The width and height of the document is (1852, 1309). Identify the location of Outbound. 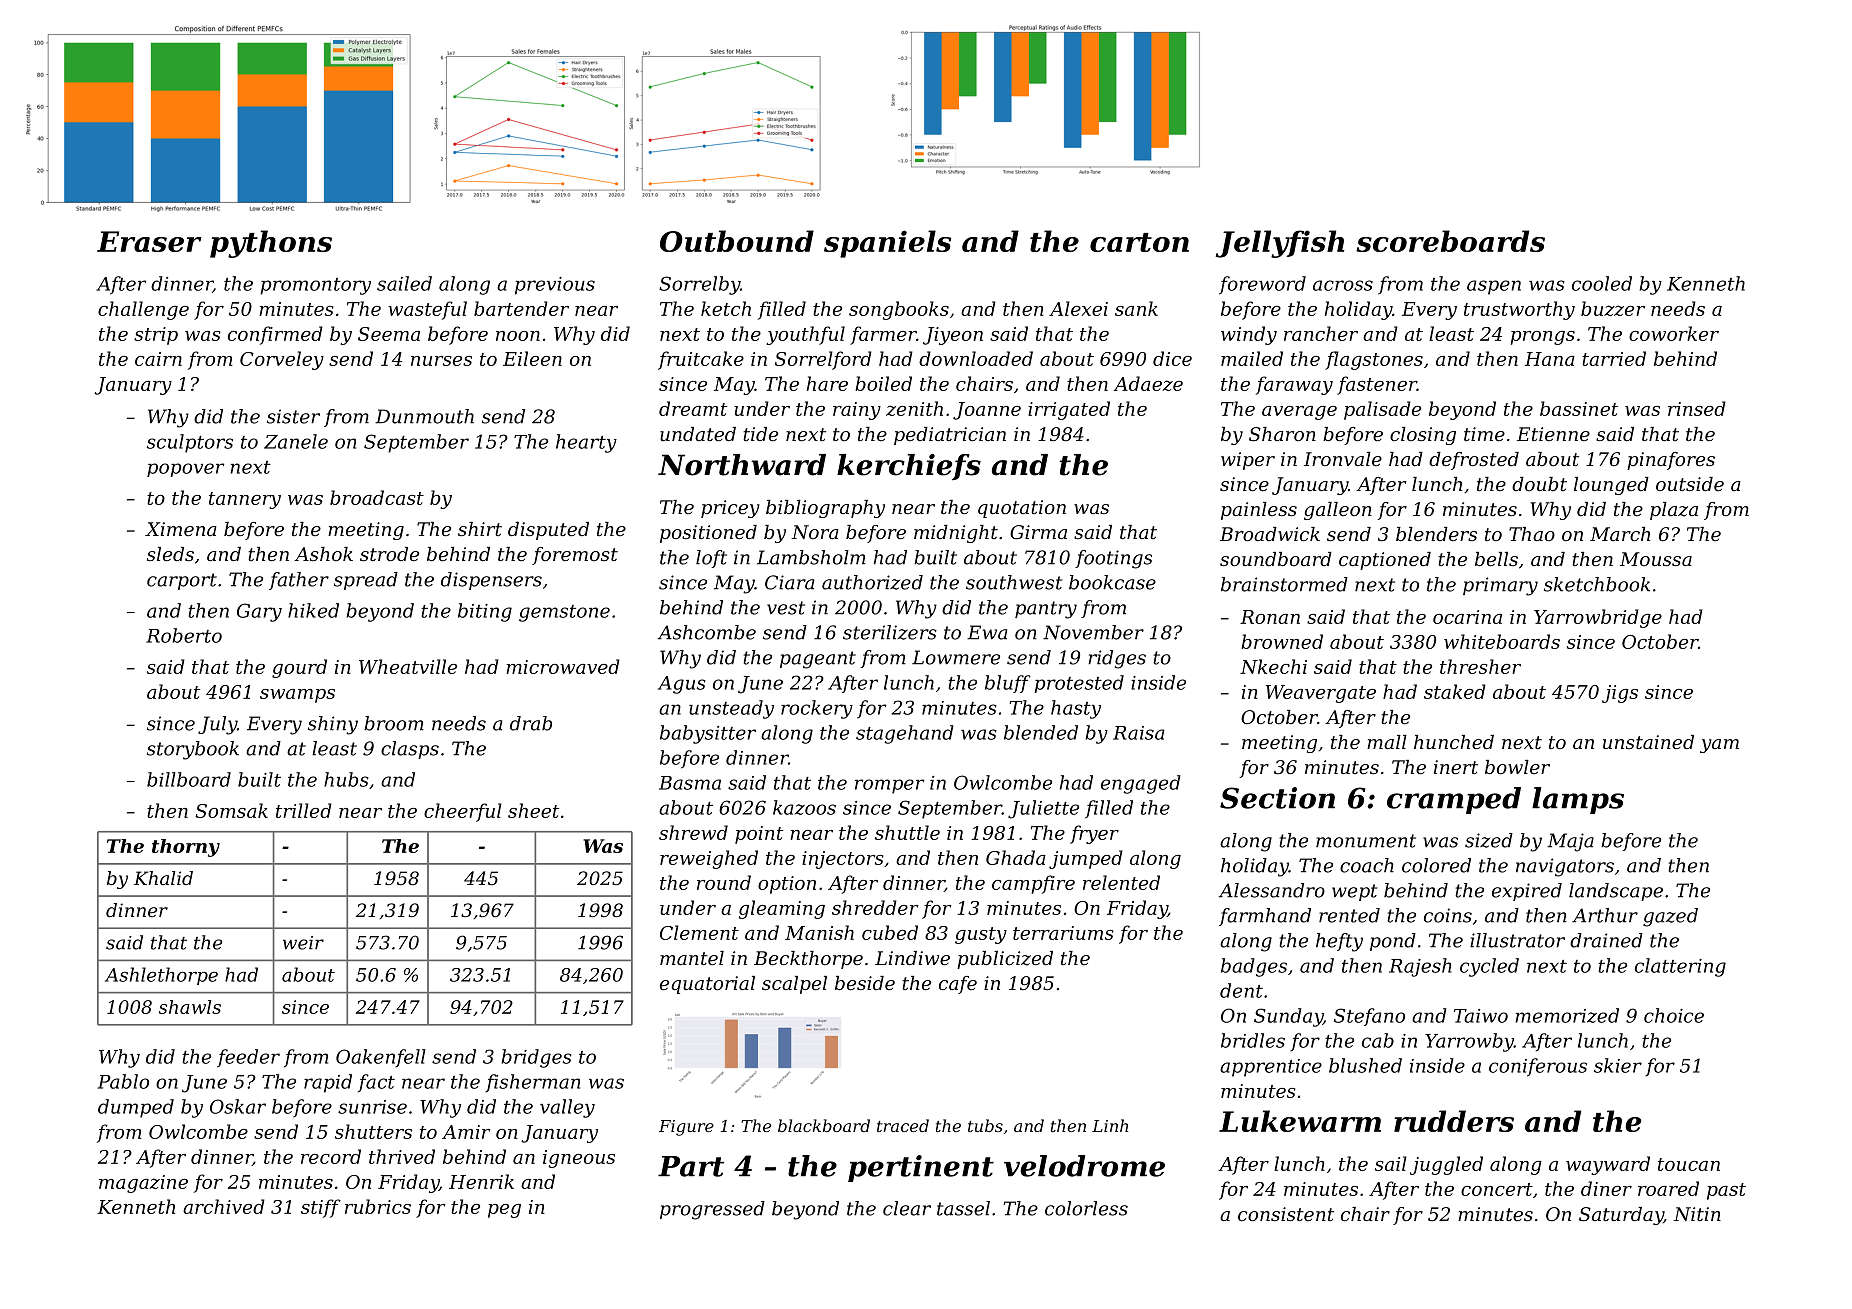
(737, 241).
